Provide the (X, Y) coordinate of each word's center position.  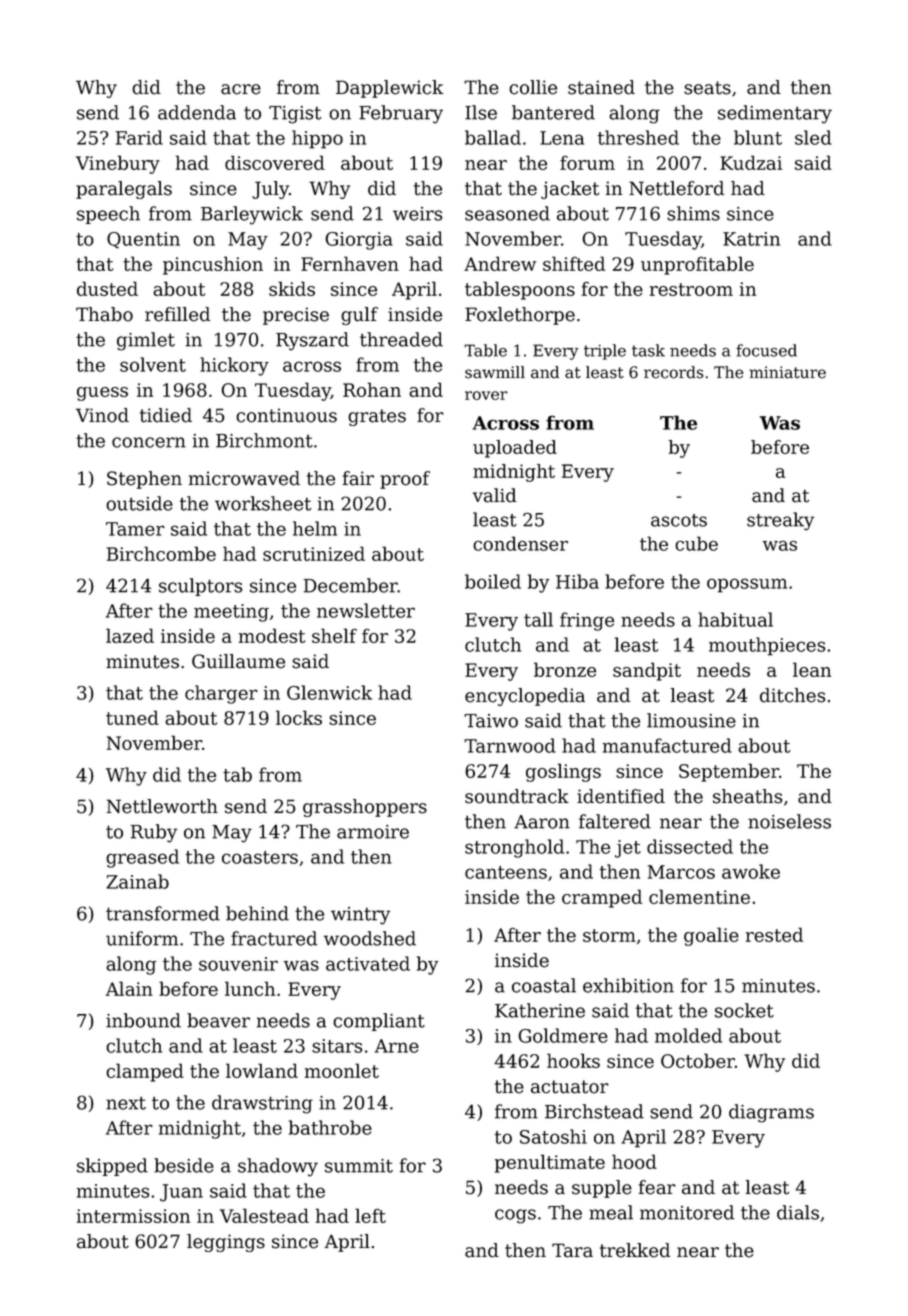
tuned (132, 717)
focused (766, 350)
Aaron (542, 822)
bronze (565, 669)
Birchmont (264, 440)
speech (108, 215)
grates (377, 417)
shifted (574, 263)
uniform (142, 938)
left (370, 1215)
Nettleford (676, 188)
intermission (133, 1216)
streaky (780, 521)
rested (774, 934)
